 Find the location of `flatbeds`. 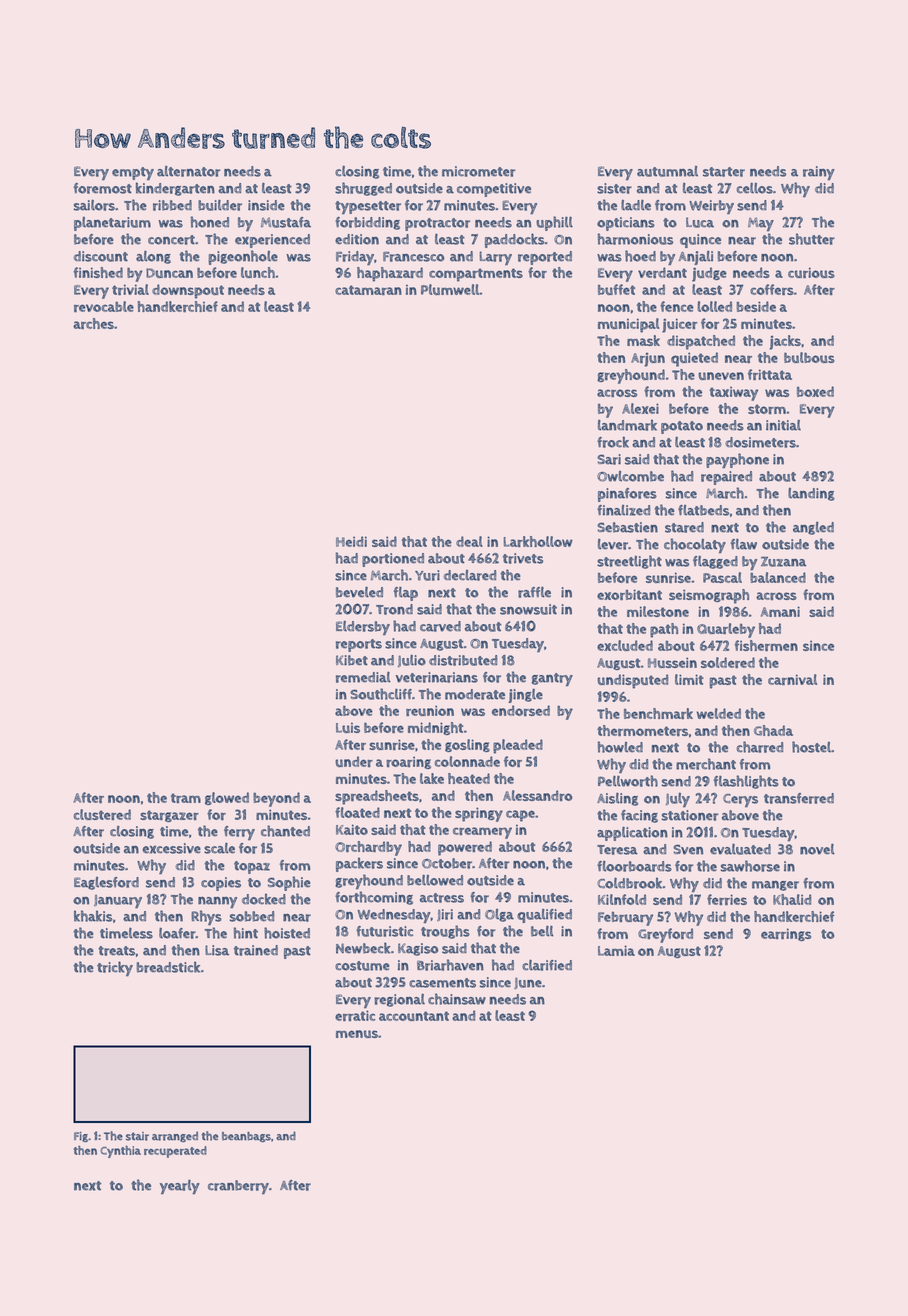

flatbeds is located at coordinates (703, 510).
